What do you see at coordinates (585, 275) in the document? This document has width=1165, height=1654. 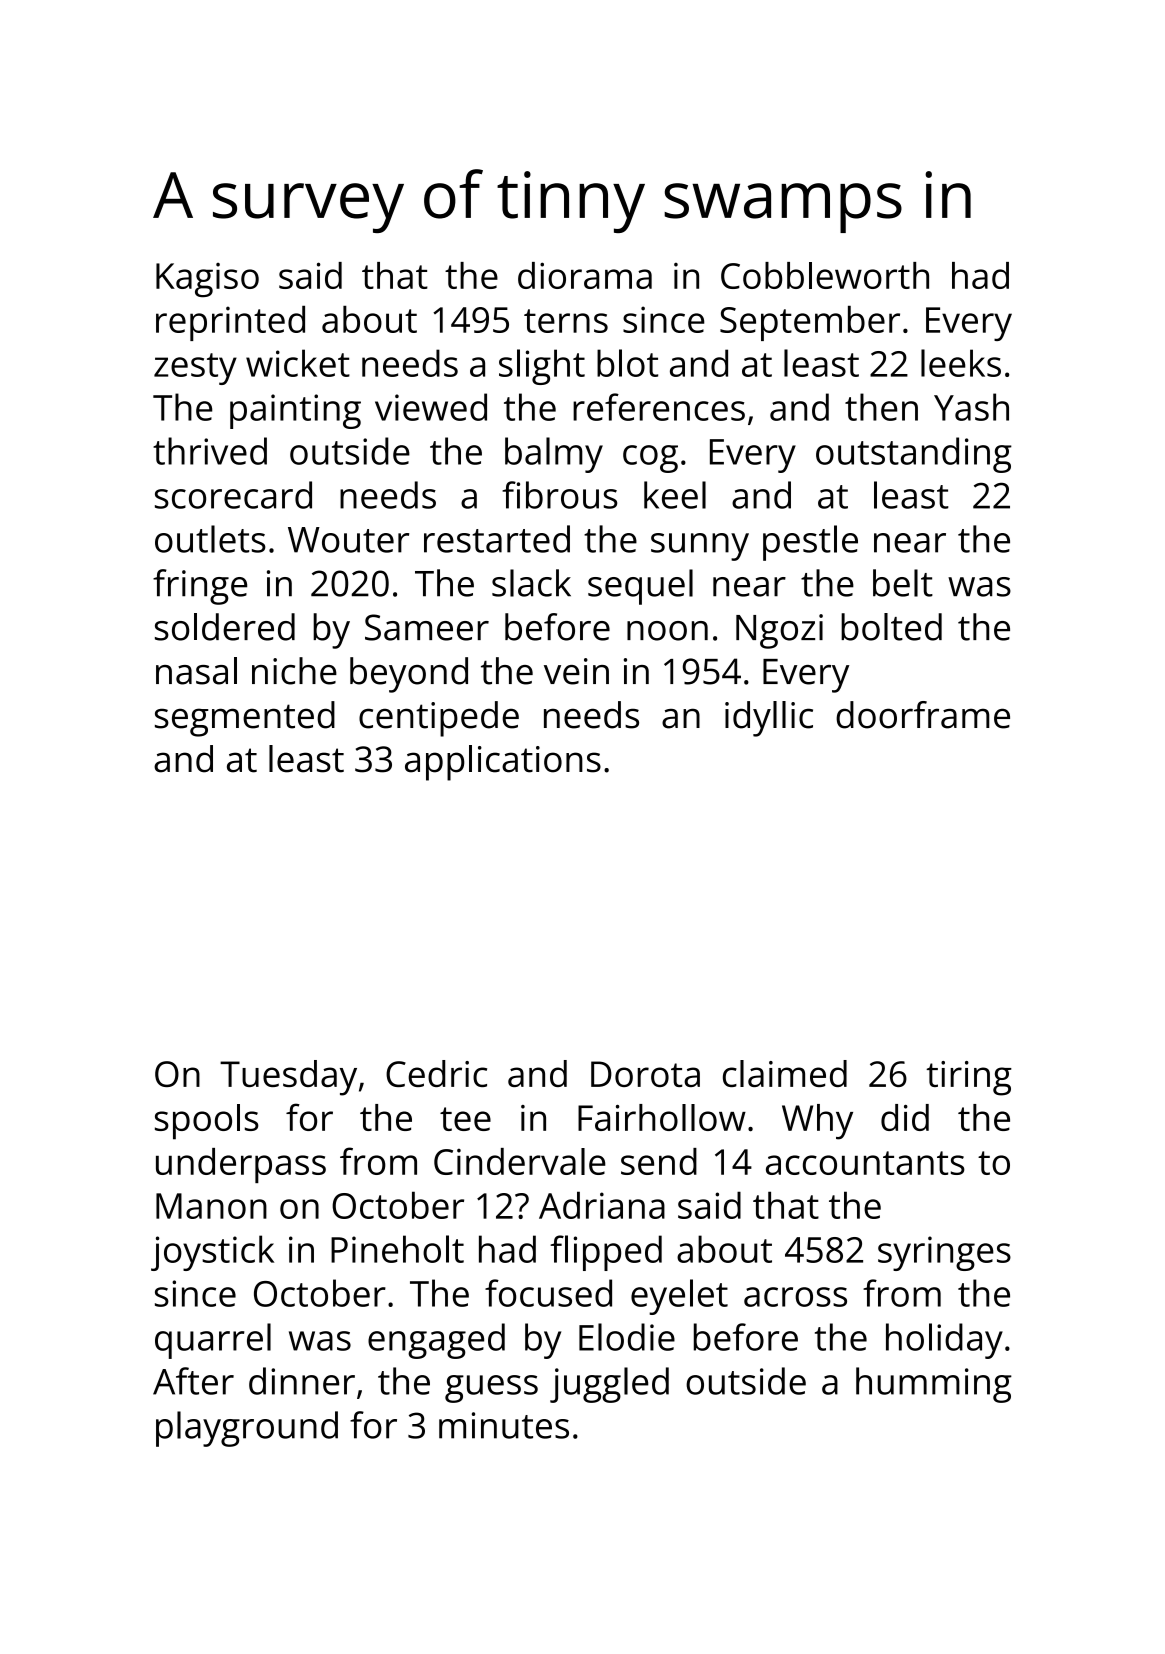 I see `diorama` at bounding box center [585, 275].
